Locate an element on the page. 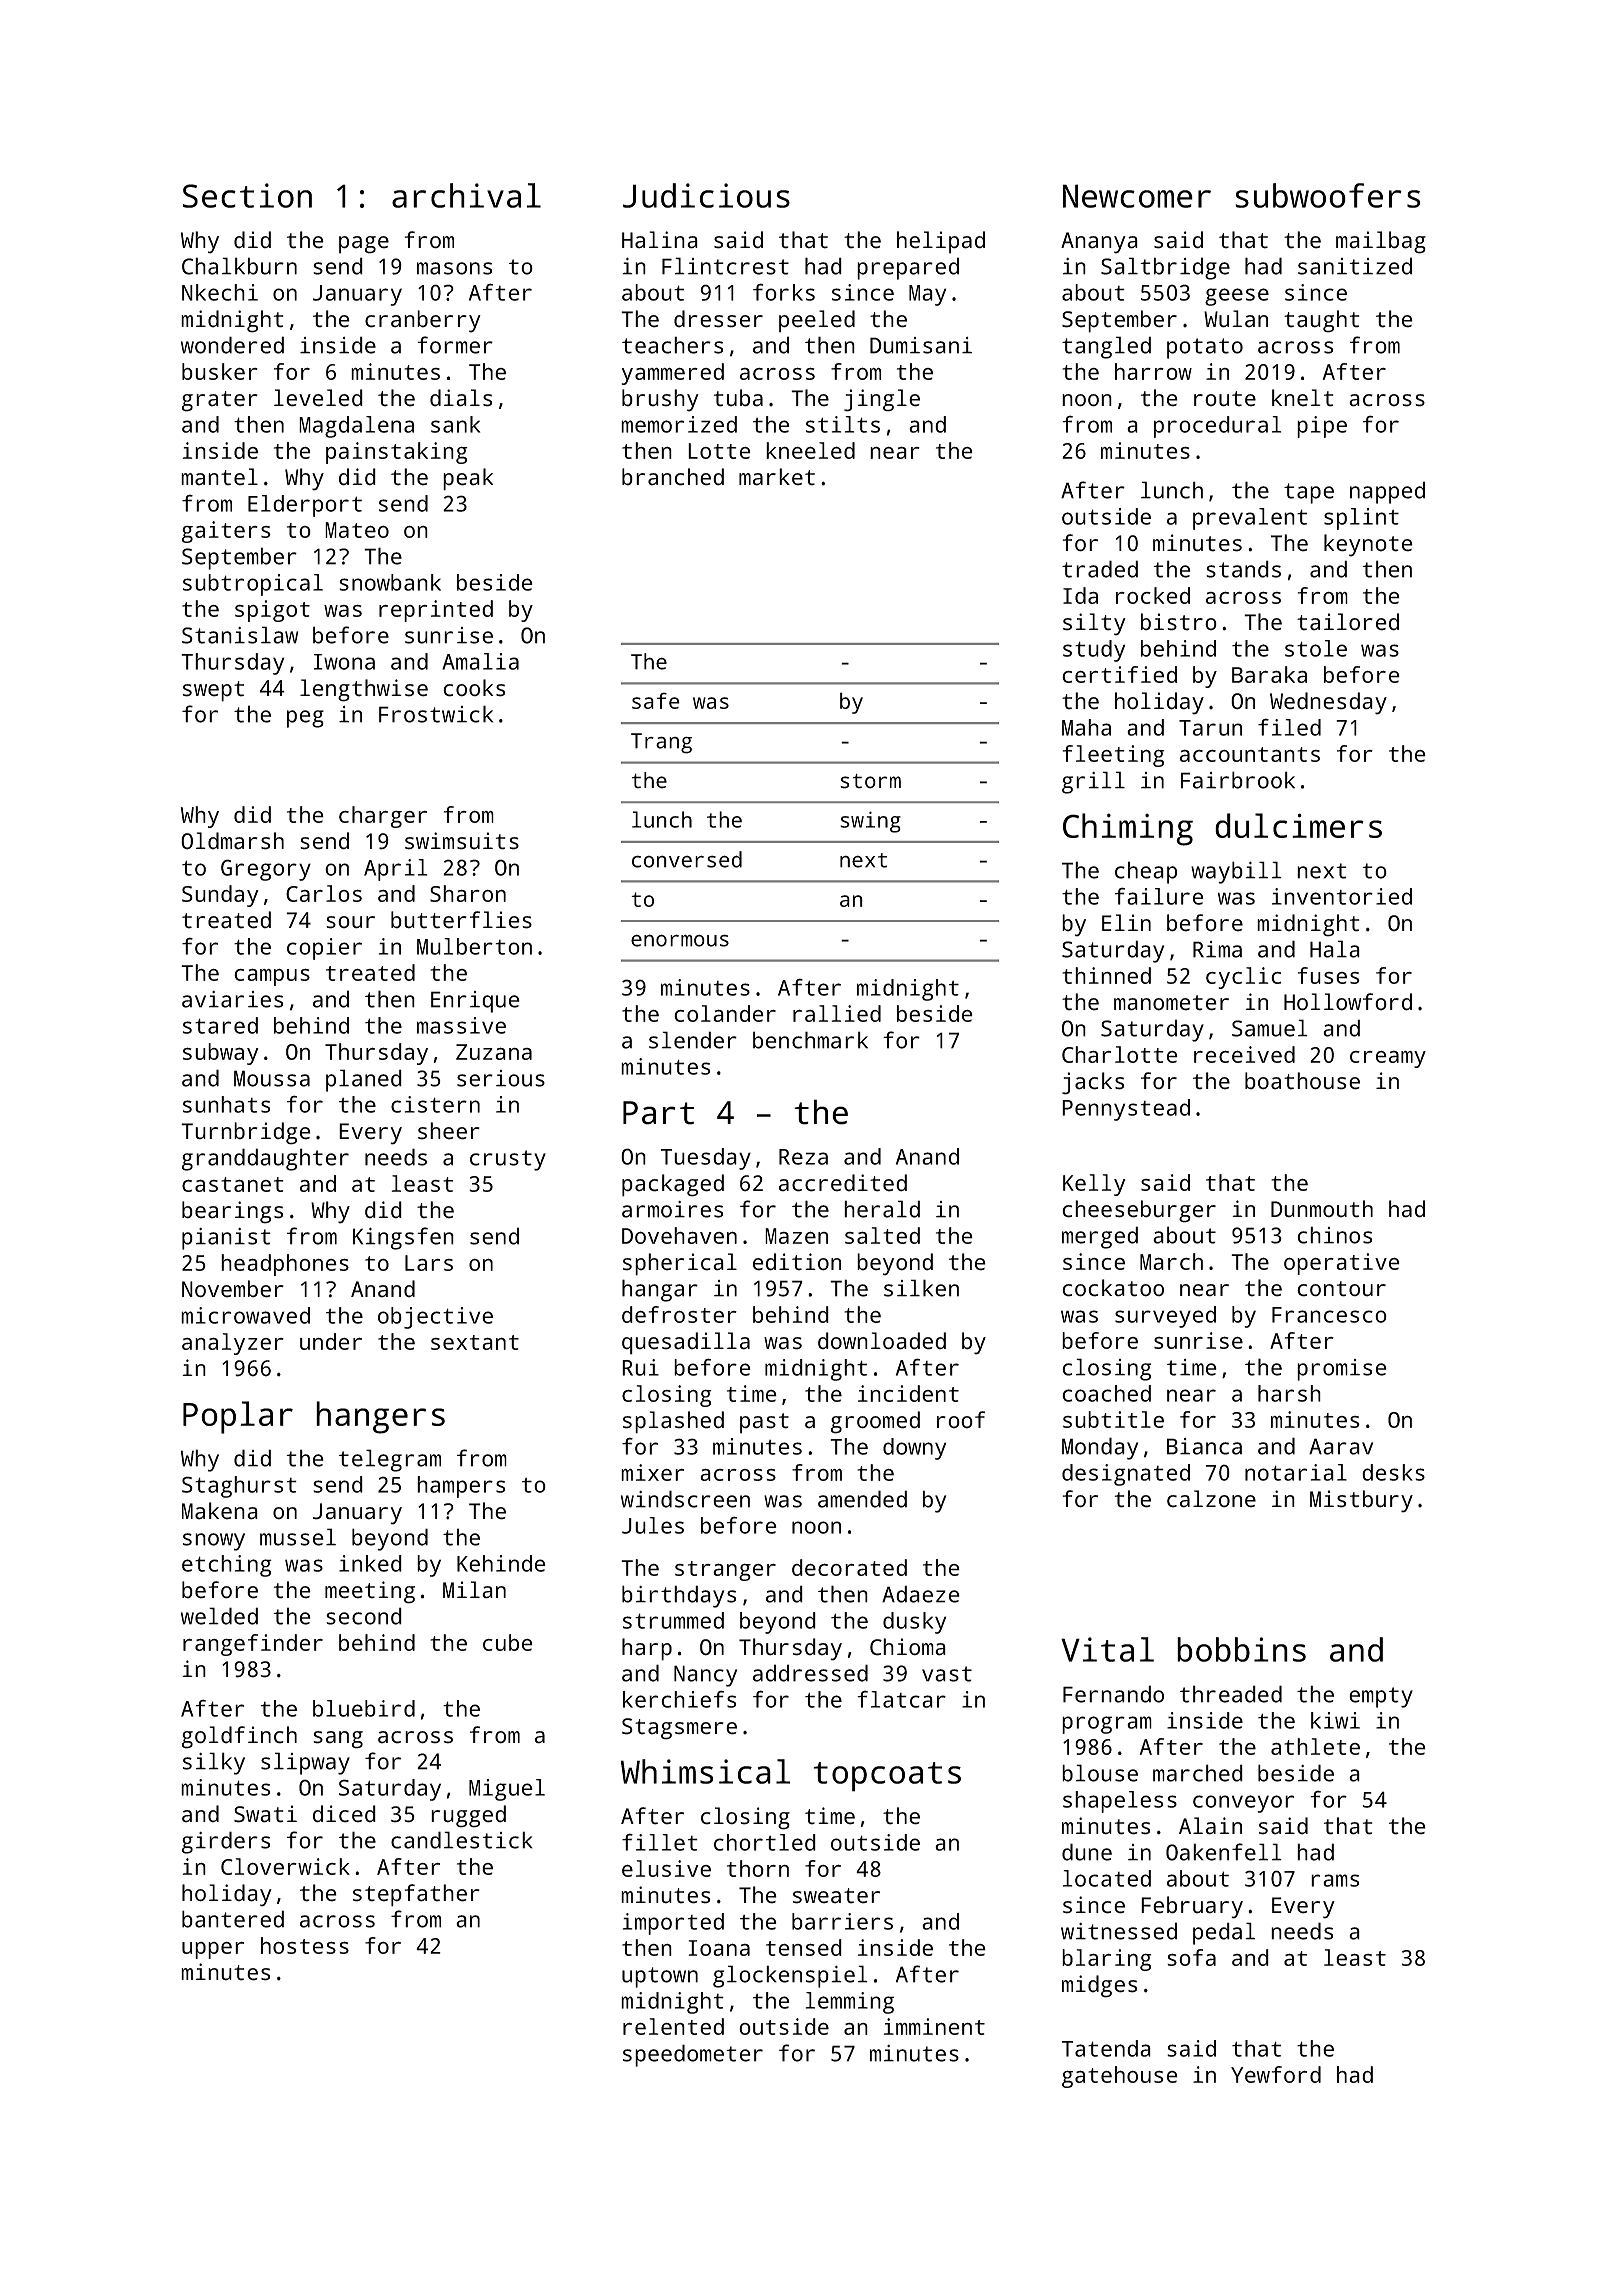  subwoofers is located at coordinates (1327, 195).
